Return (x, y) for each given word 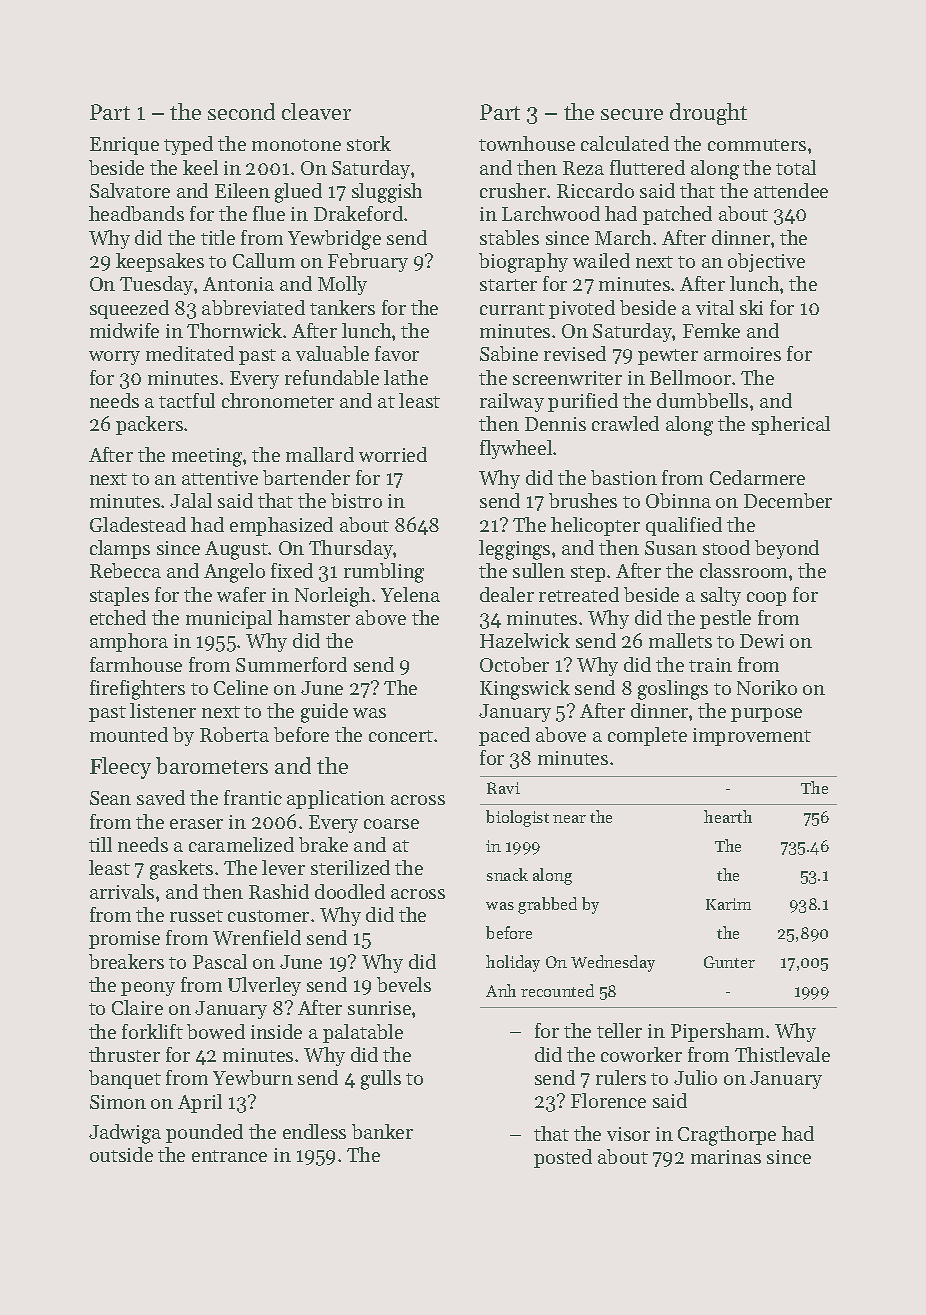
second (241, 111)
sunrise (379, 1008)
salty (721, 596)
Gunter (729, 962)
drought (708, 114)
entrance (229, 1156)
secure (632, 114)
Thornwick (234, 330)
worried (393, 454)
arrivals (122, 891)
